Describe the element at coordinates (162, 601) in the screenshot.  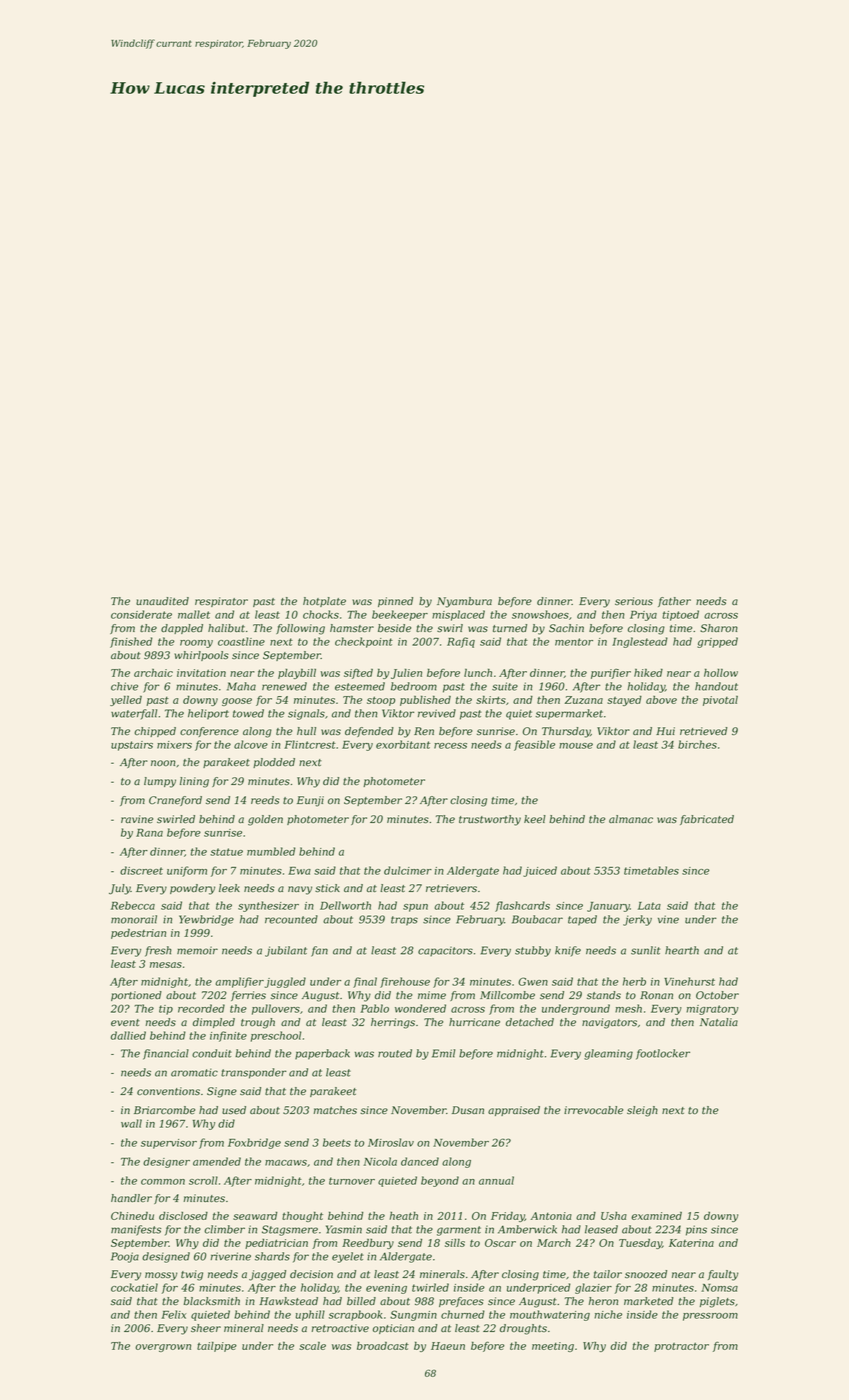
I see `unaudited` at that location.
